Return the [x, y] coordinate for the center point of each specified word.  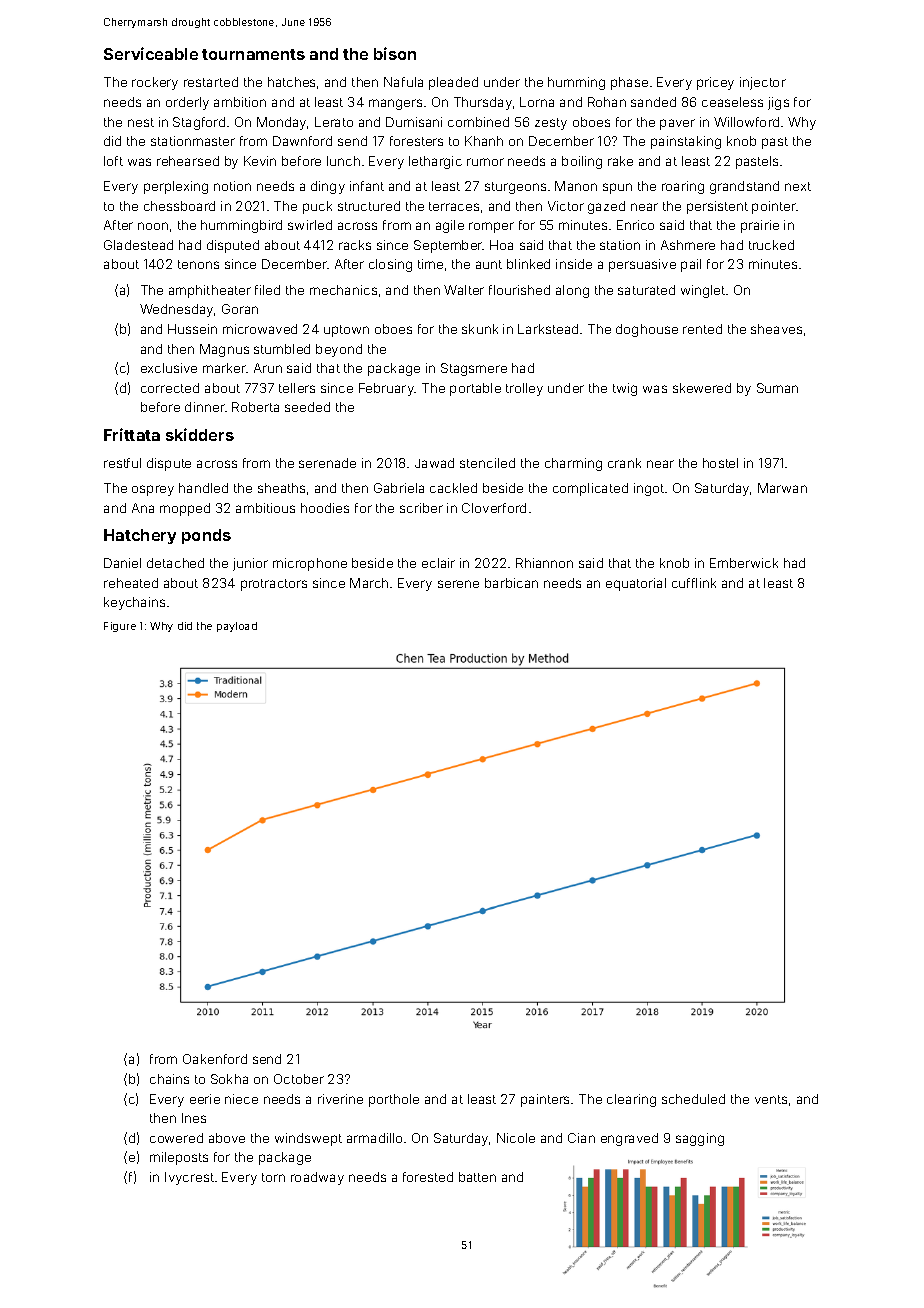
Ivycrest [189, 1178]
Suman [777, 388]
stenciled [487, 463]
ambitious [265, 508]
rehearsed [188, 161]
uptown [346, 331]
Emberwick [744, 563]
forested [428, 1177]
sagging [700, 1139]
